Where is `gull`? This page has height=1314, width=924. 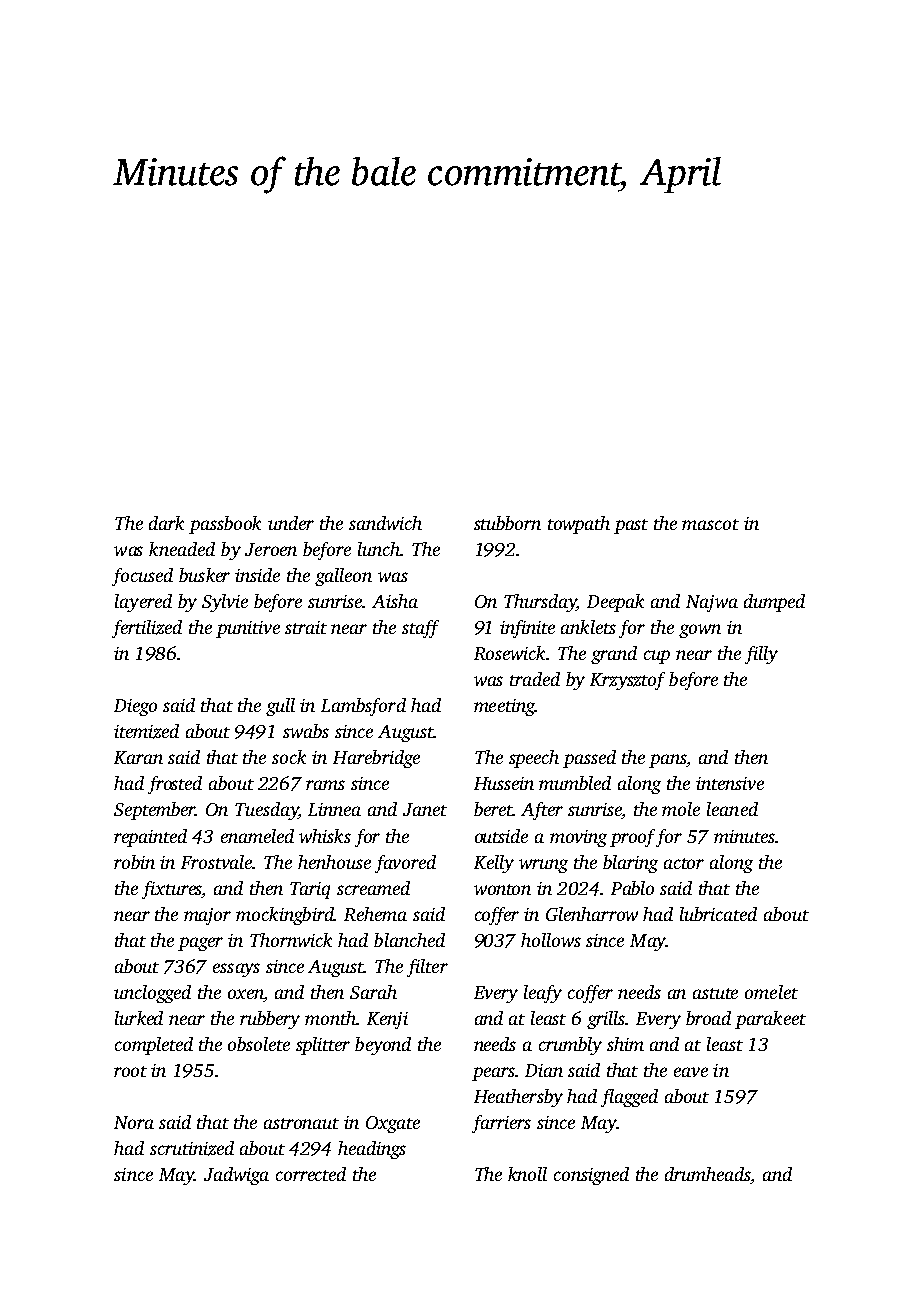
gull is located at coordinates (280, 707).
